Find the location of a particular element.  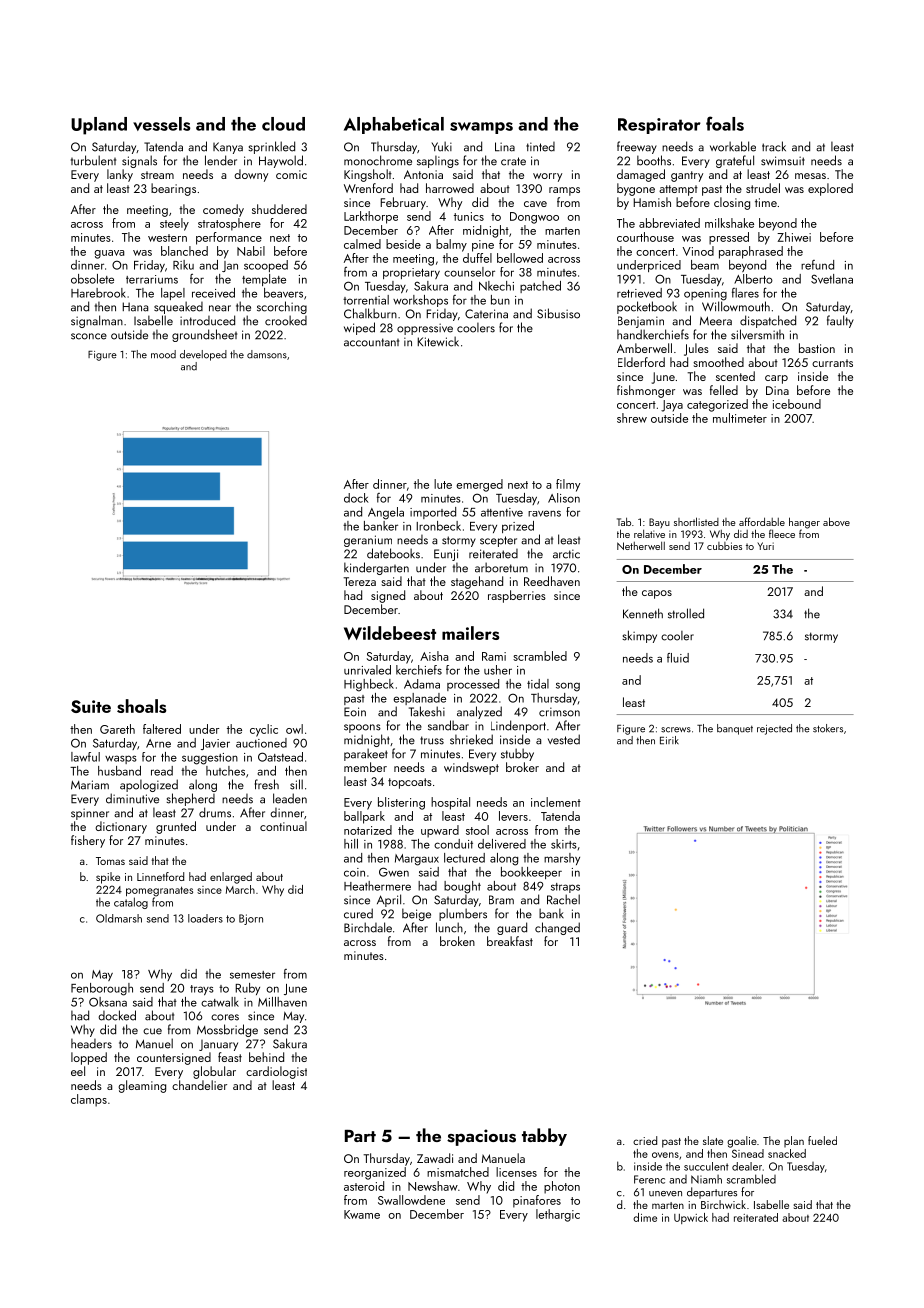

Lindenport is located at coordinates (518, 726).
